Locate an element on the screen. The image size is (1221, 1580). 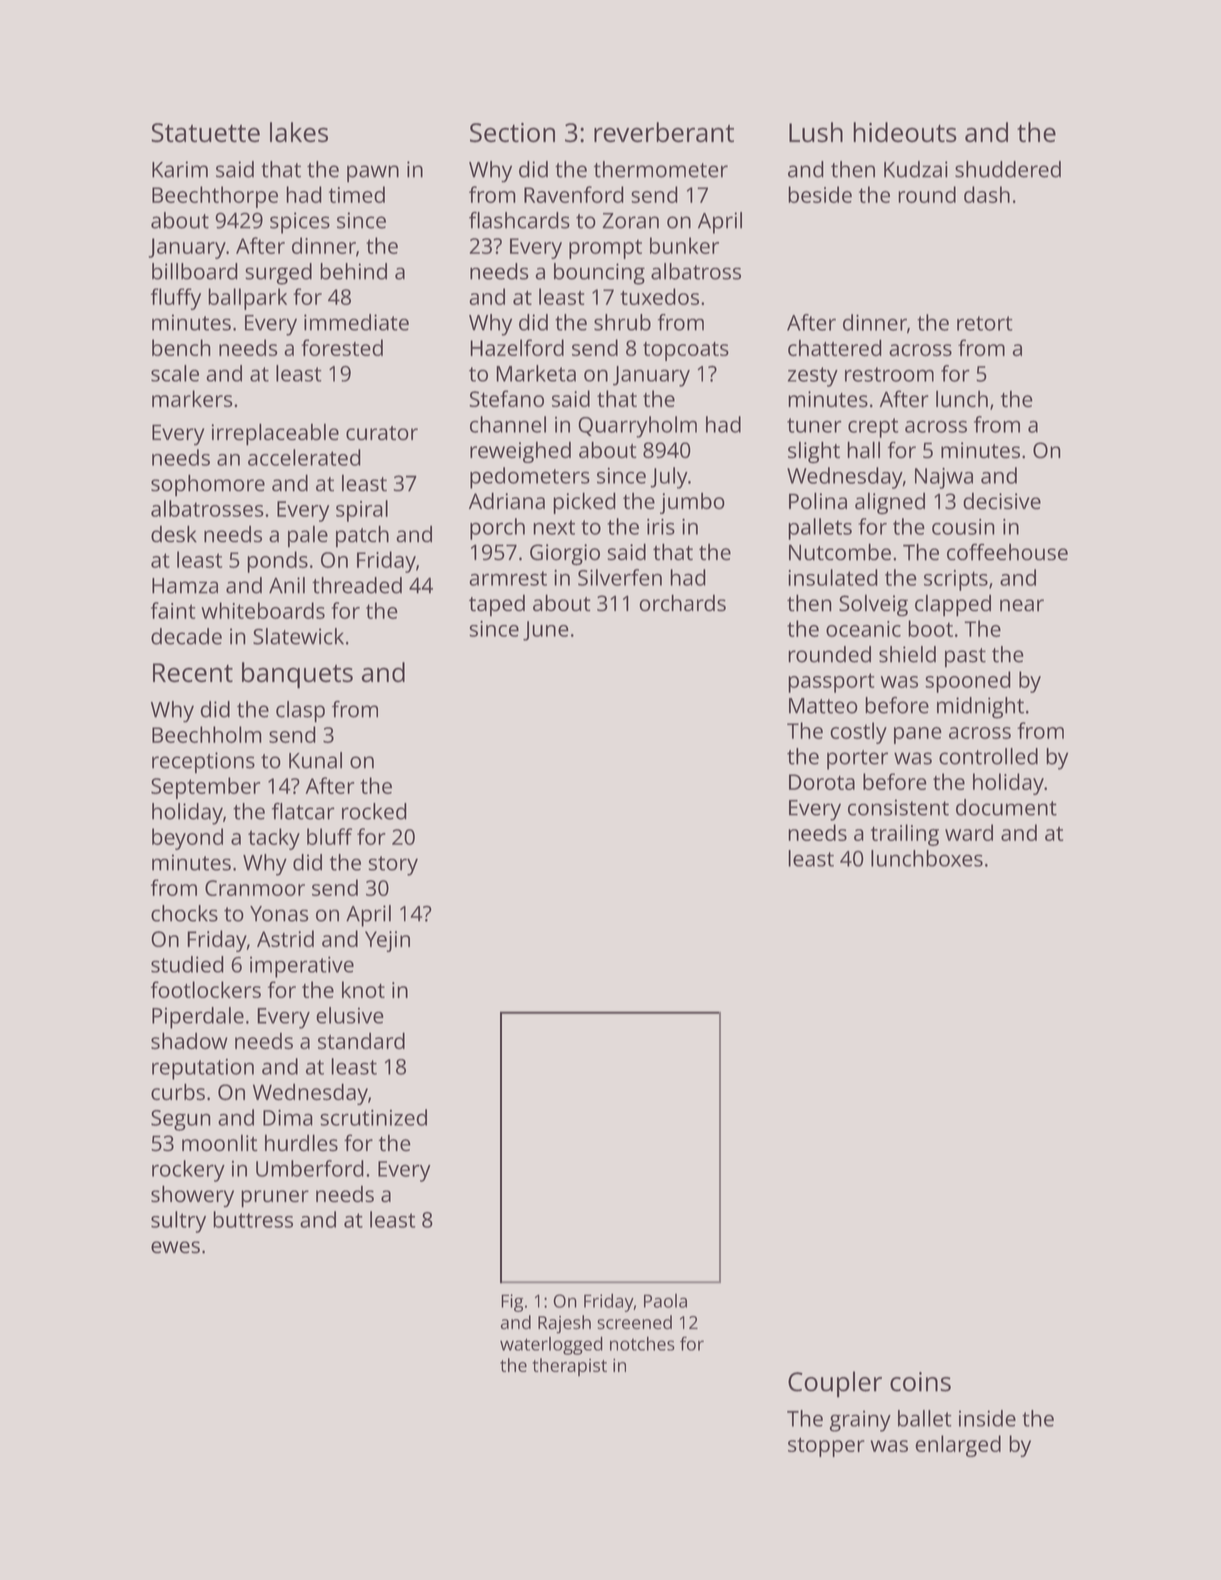
near is located at coordinates (1022, 605).
